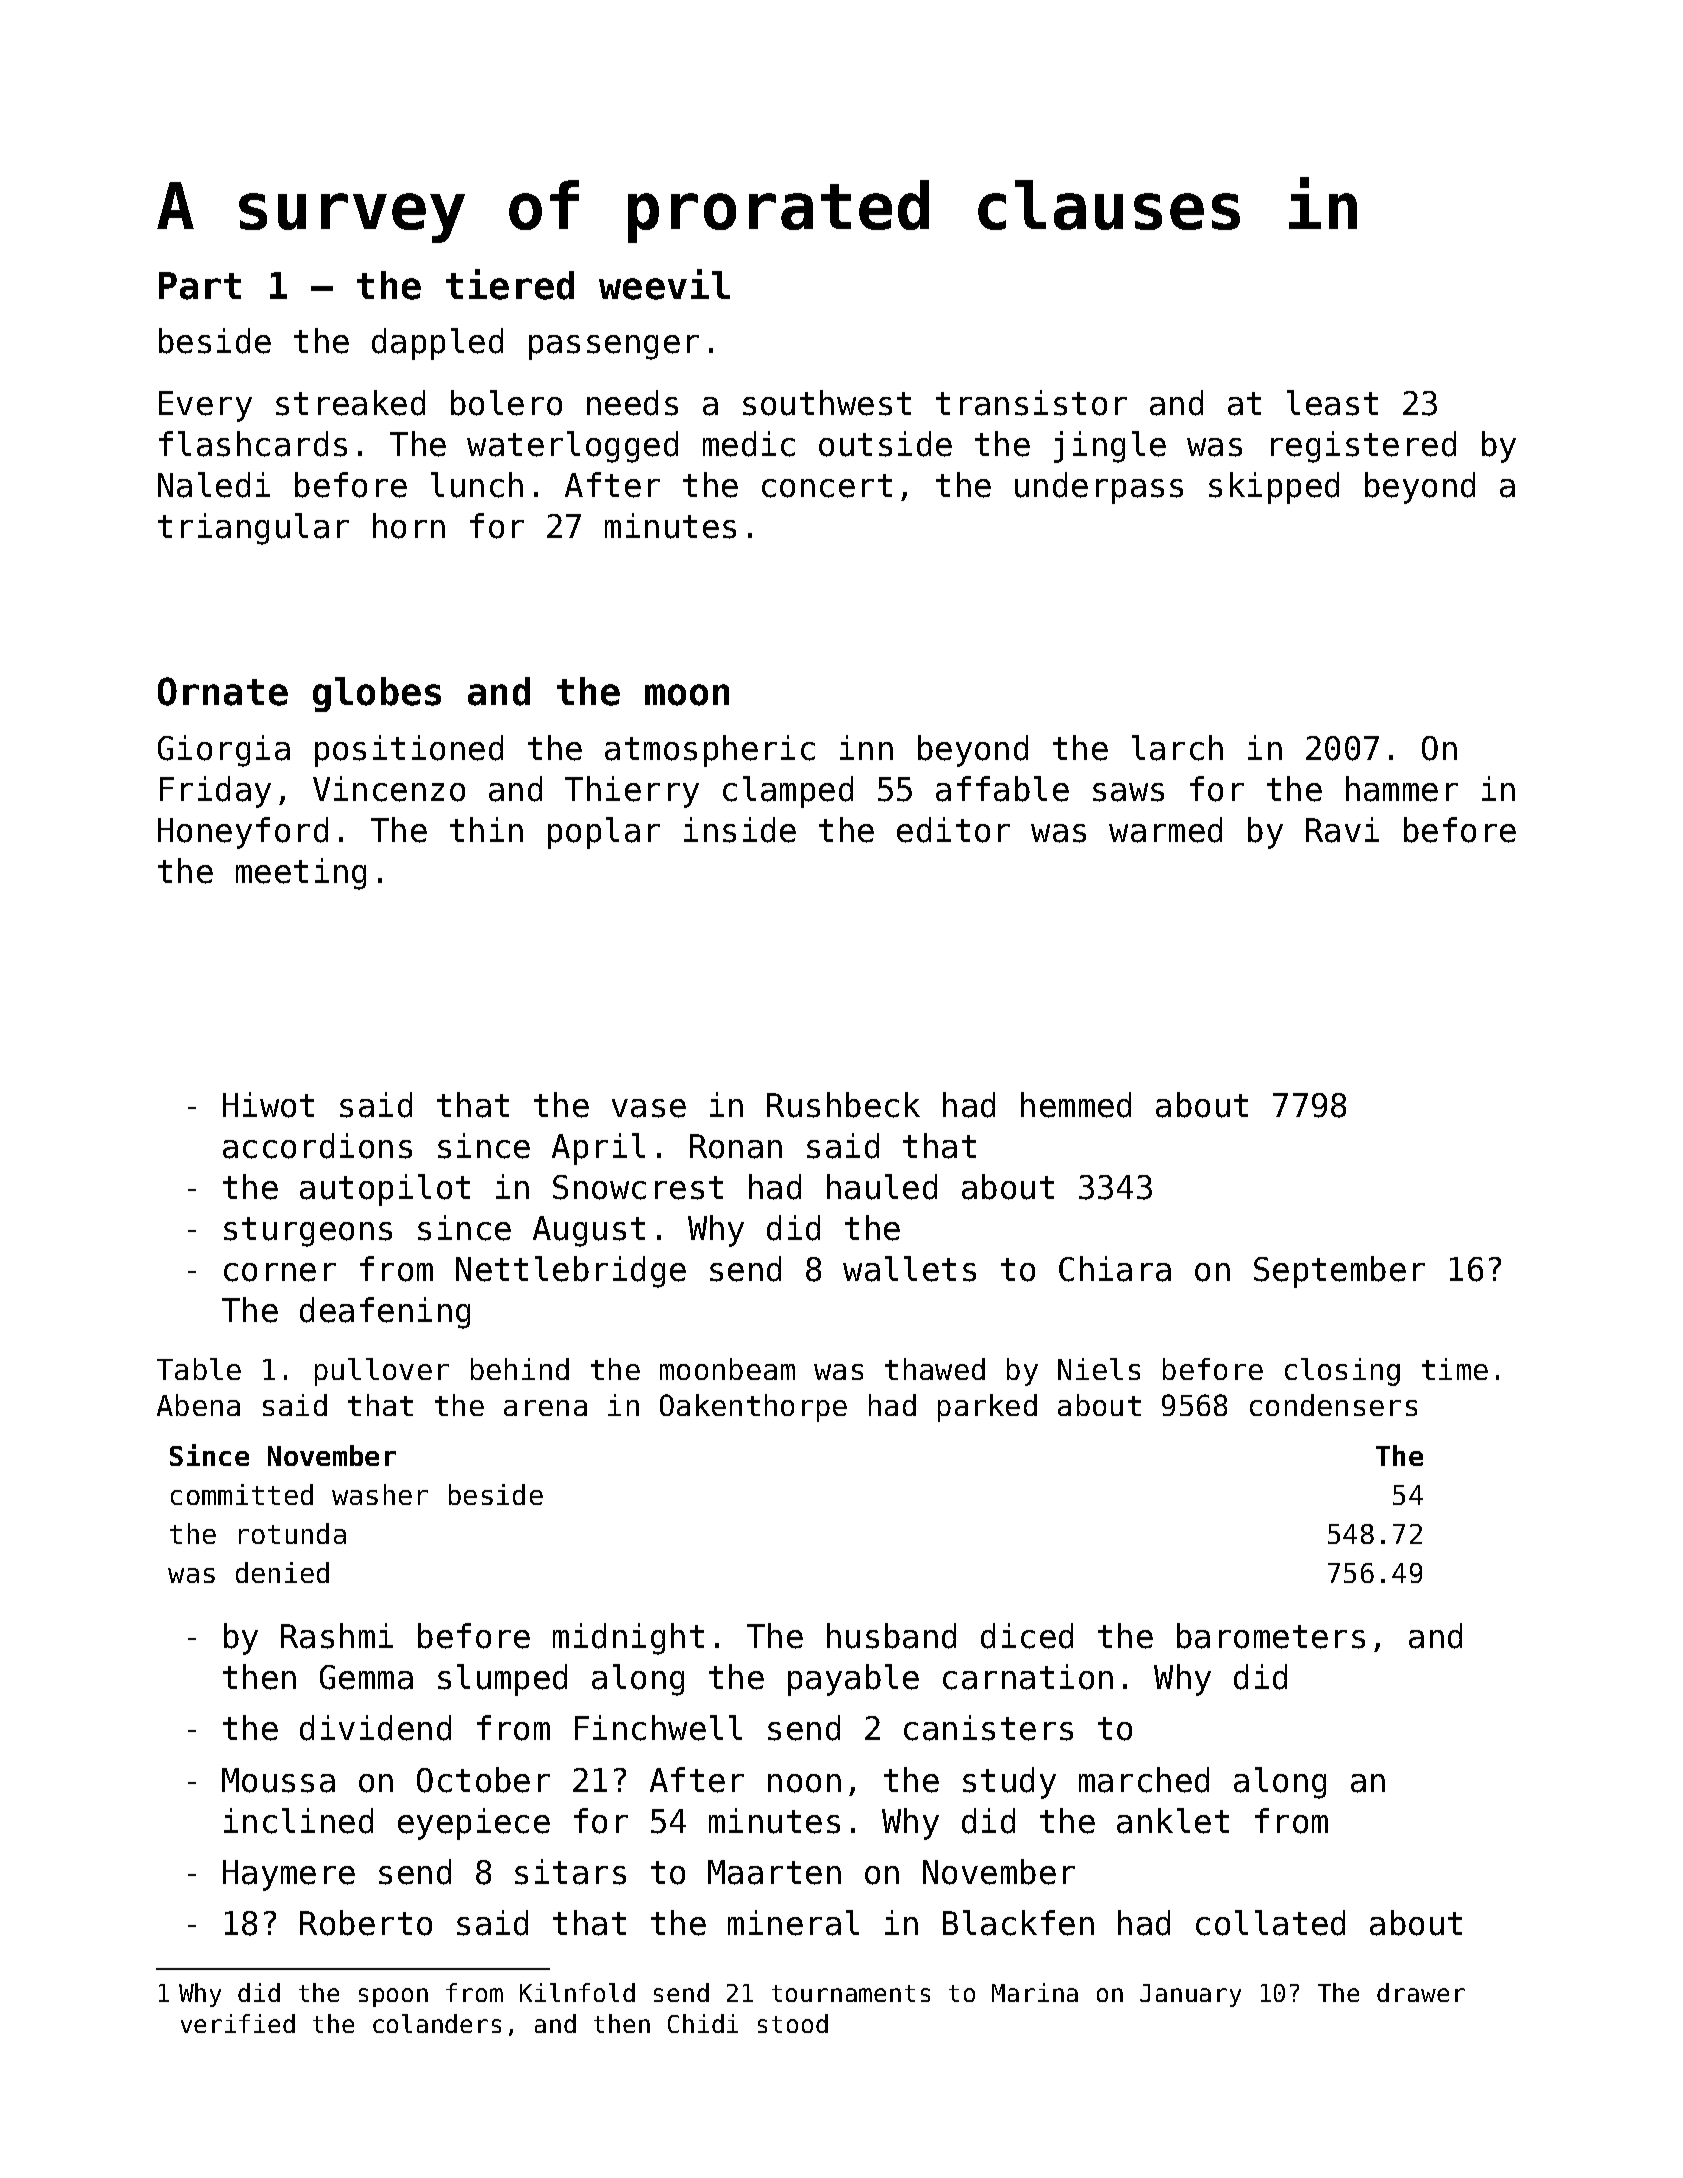 This document has width=1683, height=2178. I want to click on denied, so click(282, 1572).
